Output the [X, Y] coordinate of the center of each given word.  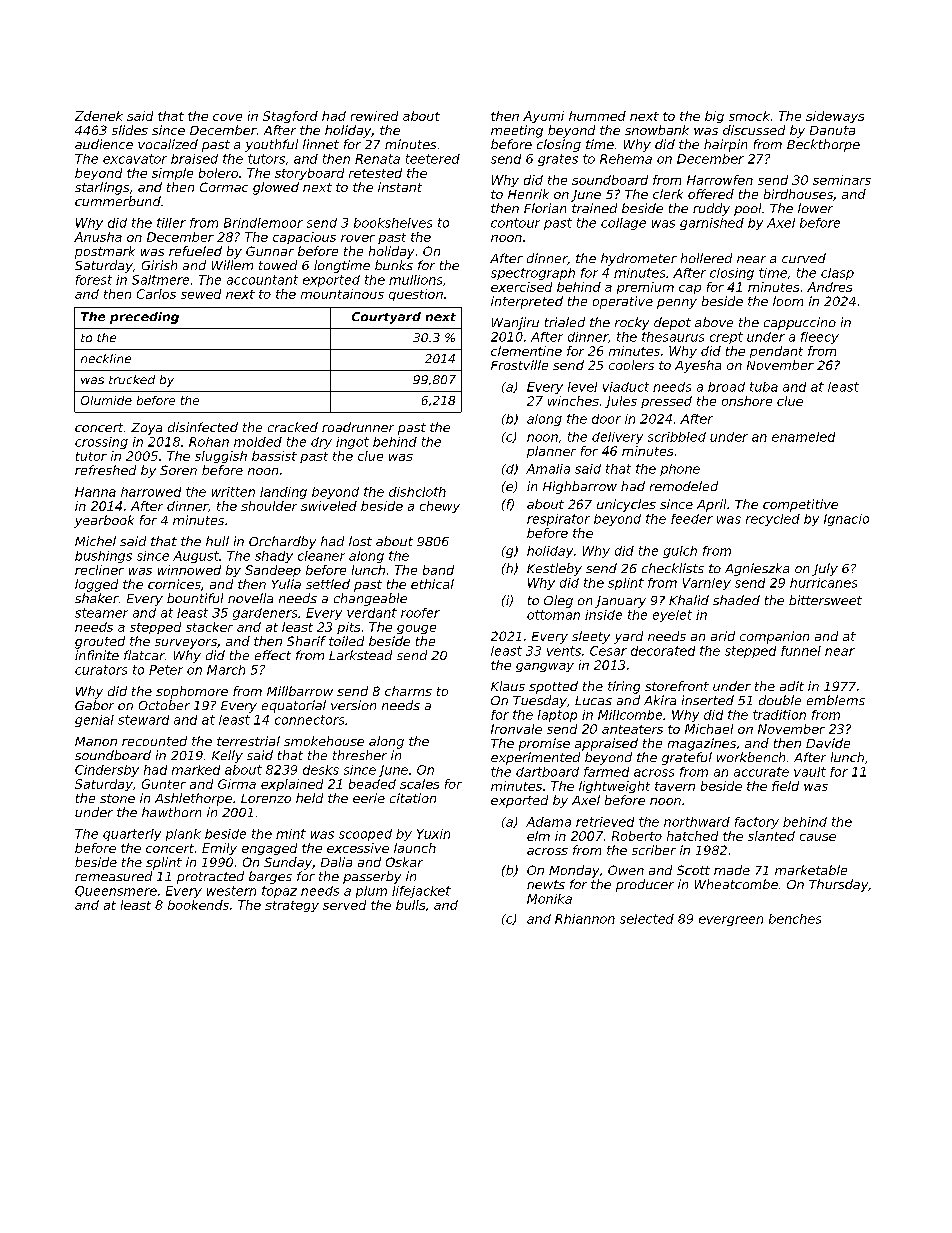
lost [360, 541]
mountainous [342, 294]
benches [795, 919]
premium [645, 288]
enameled [803, 437]
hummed [597, 116]
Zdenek [99, 116]
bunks [394, 265]
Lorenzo [266, 798]
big [714, 117]
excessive [358, 848]
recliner [99, 570]
